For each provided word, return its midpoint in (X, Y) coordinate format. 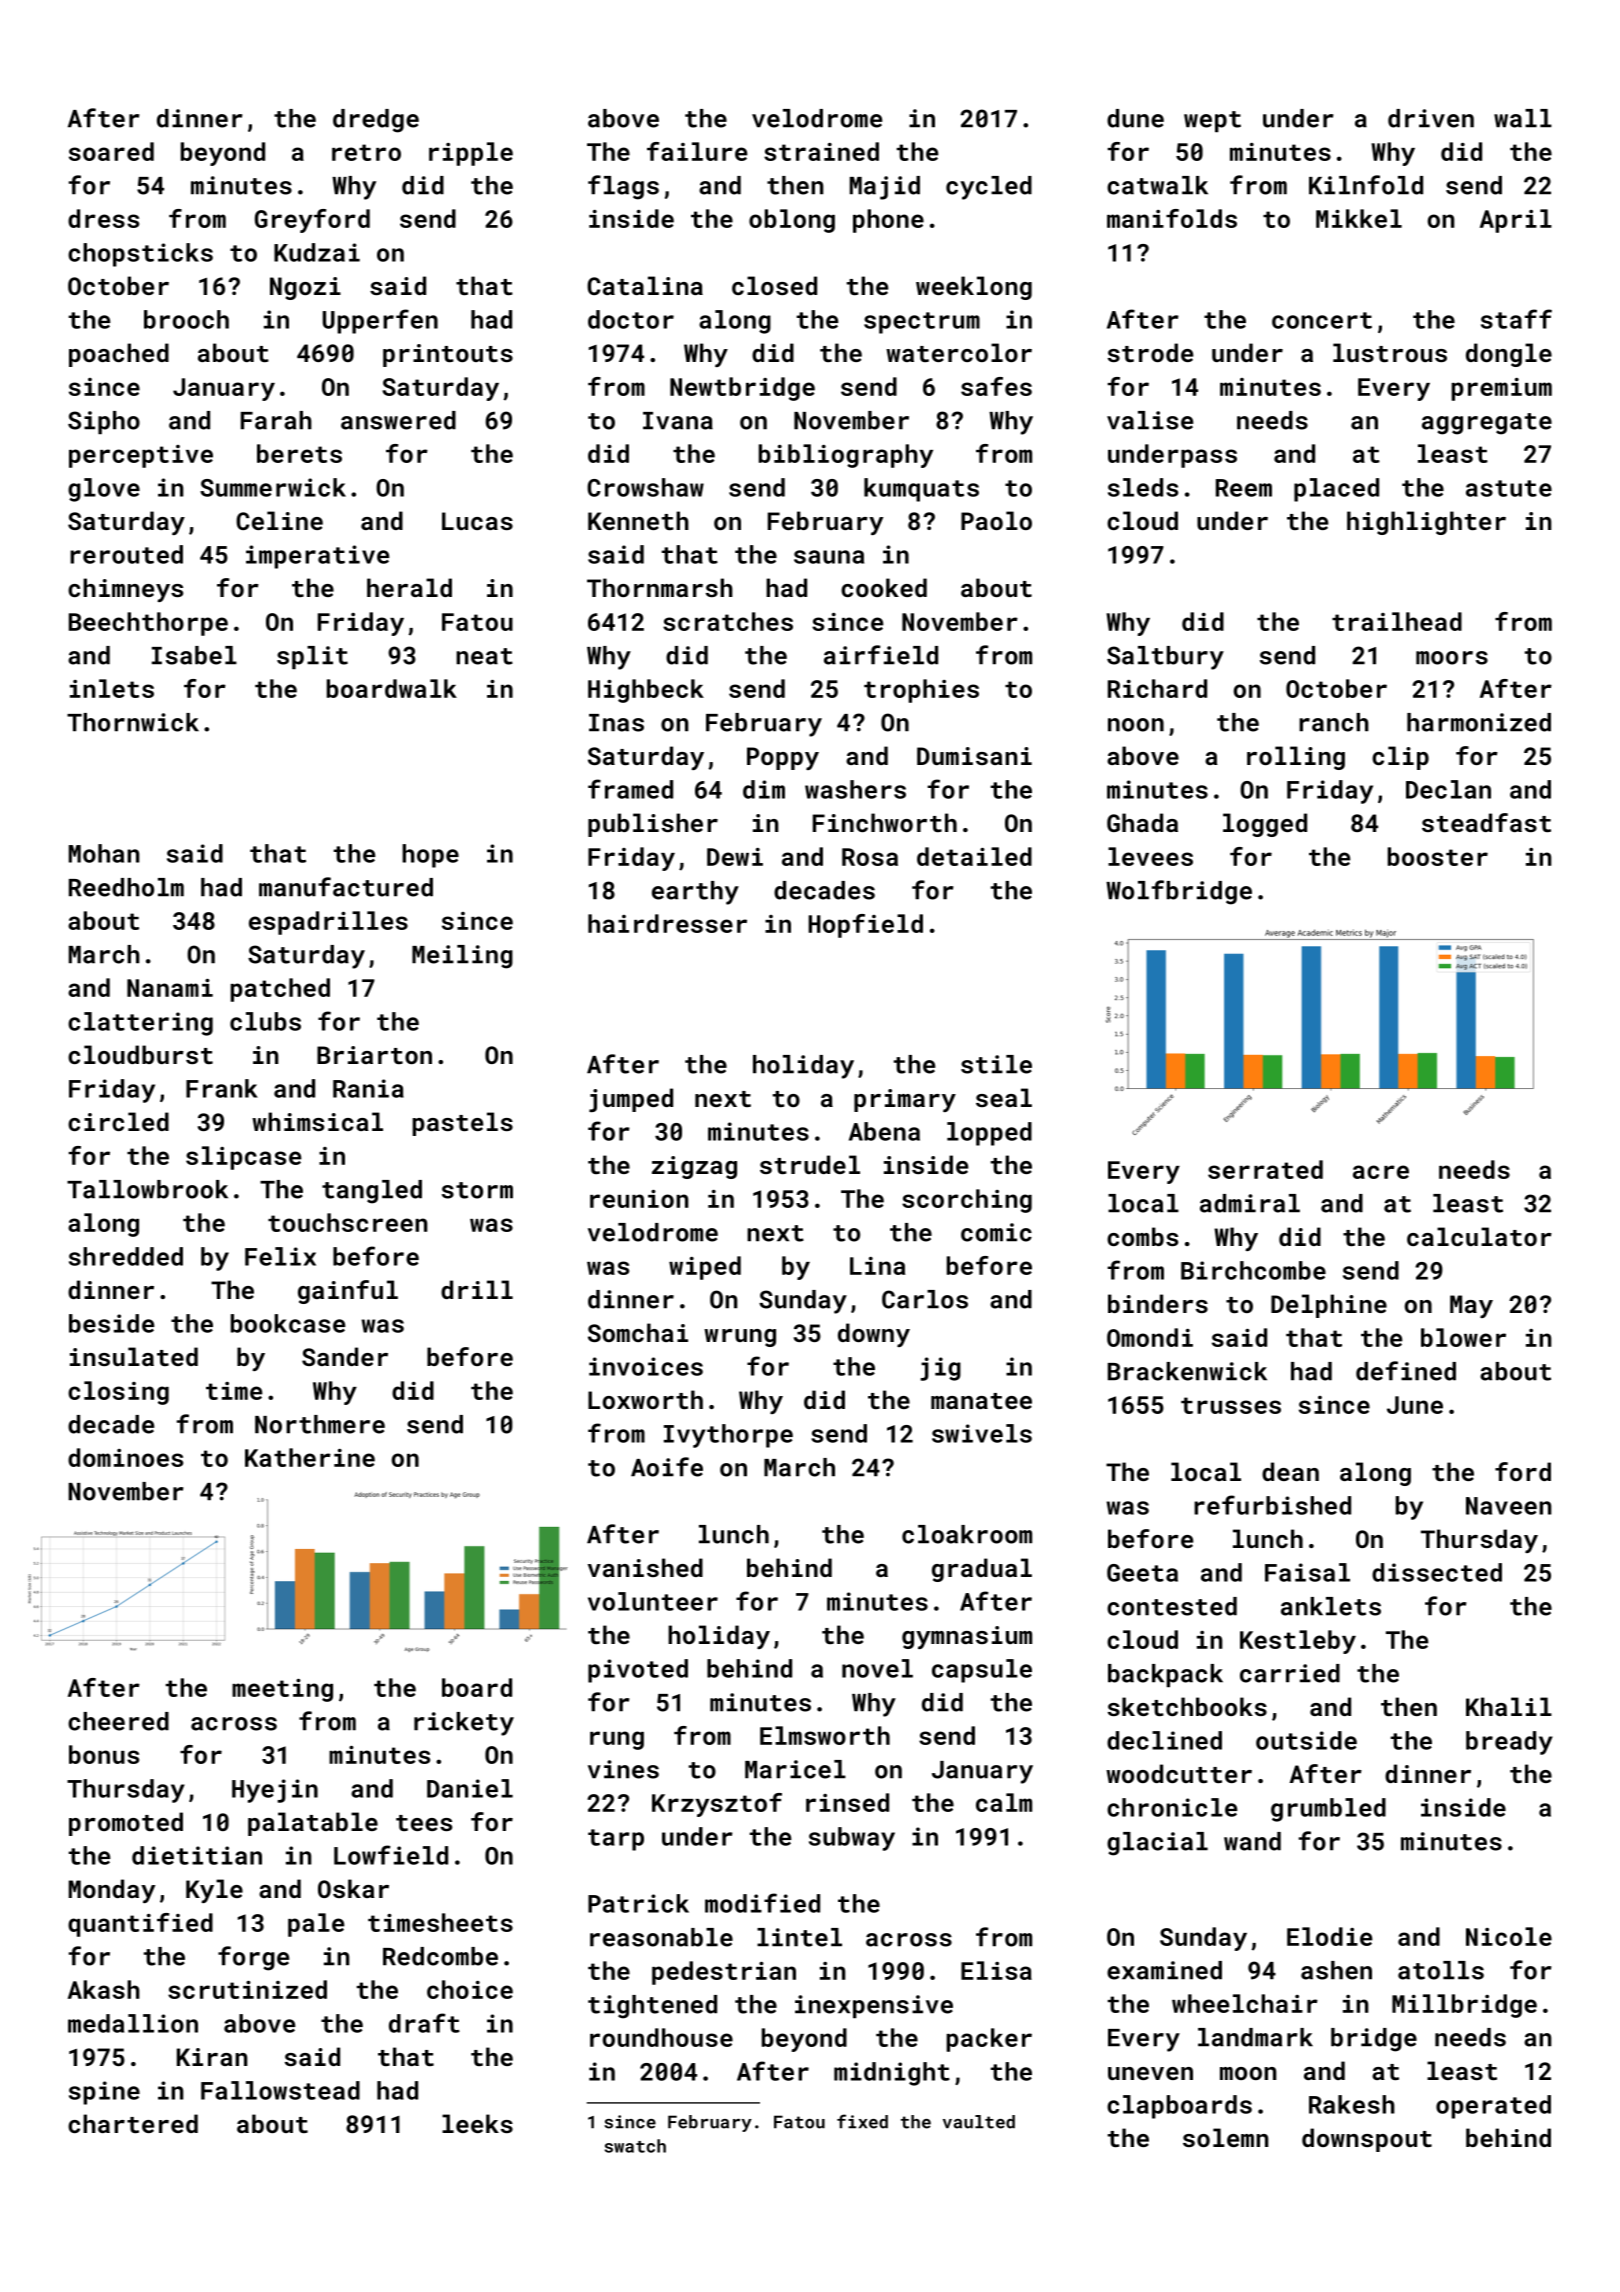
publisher (653, 825)
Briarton (374, 1055)
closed (774, 285)
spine (104, 2093)
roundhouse (661, 2037)
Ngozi (305, 288)
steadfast (1486, 822)
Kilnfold (1366, 185)
